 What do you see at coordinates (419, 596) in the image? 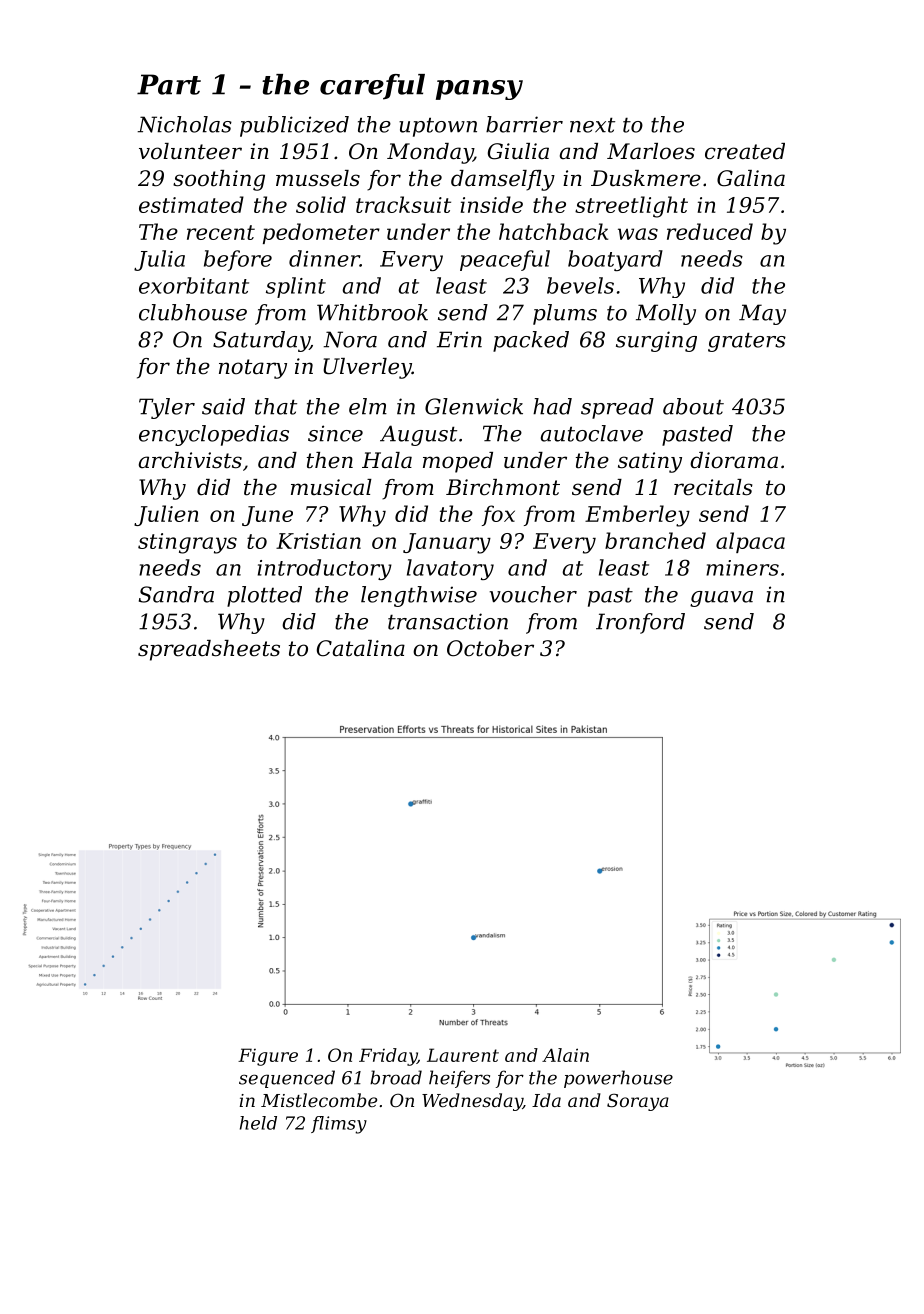
I see `lengthwise` at bounding box center [419, 596].
